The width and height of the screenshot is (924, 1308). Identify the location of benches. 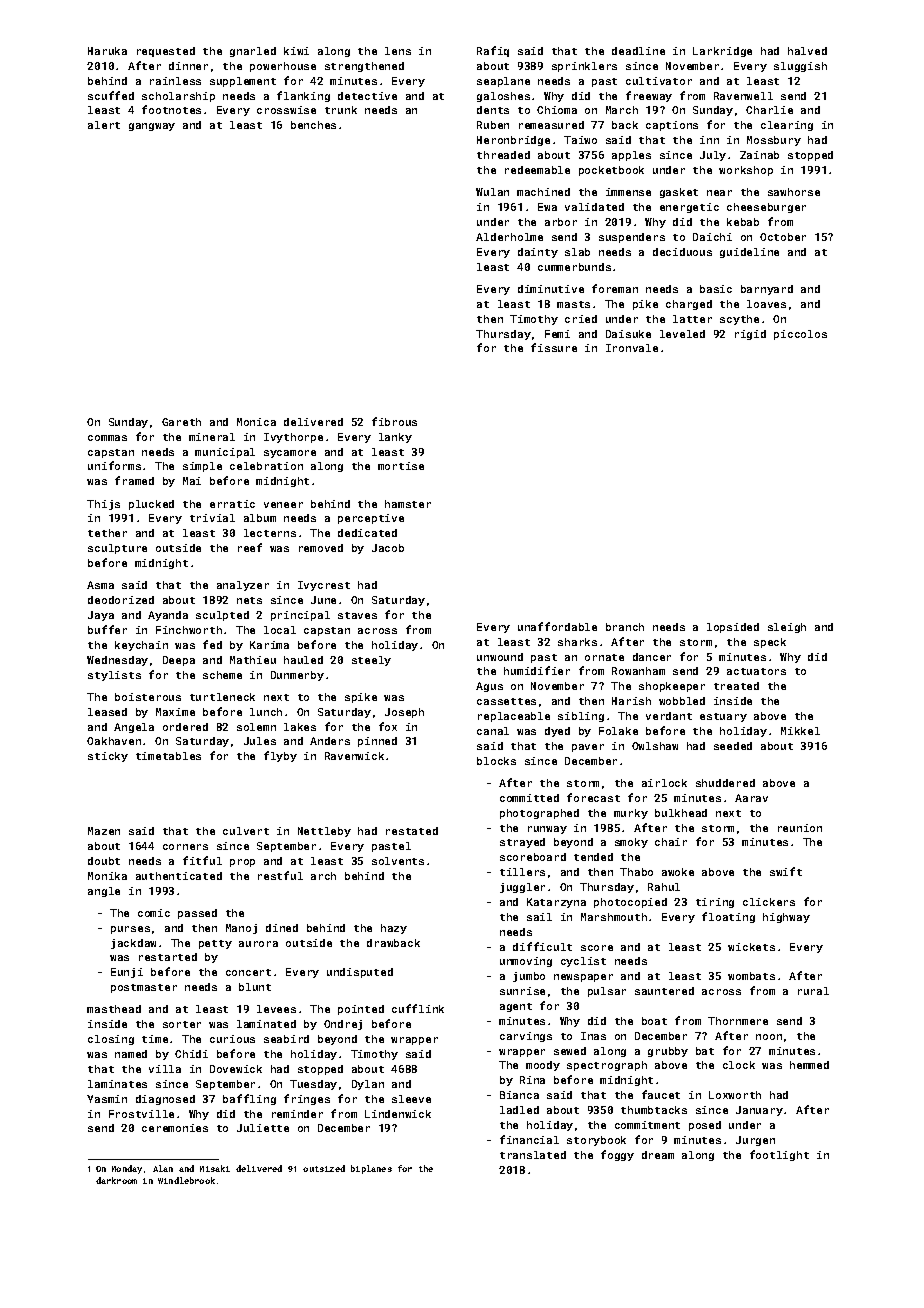
(313, 125).
